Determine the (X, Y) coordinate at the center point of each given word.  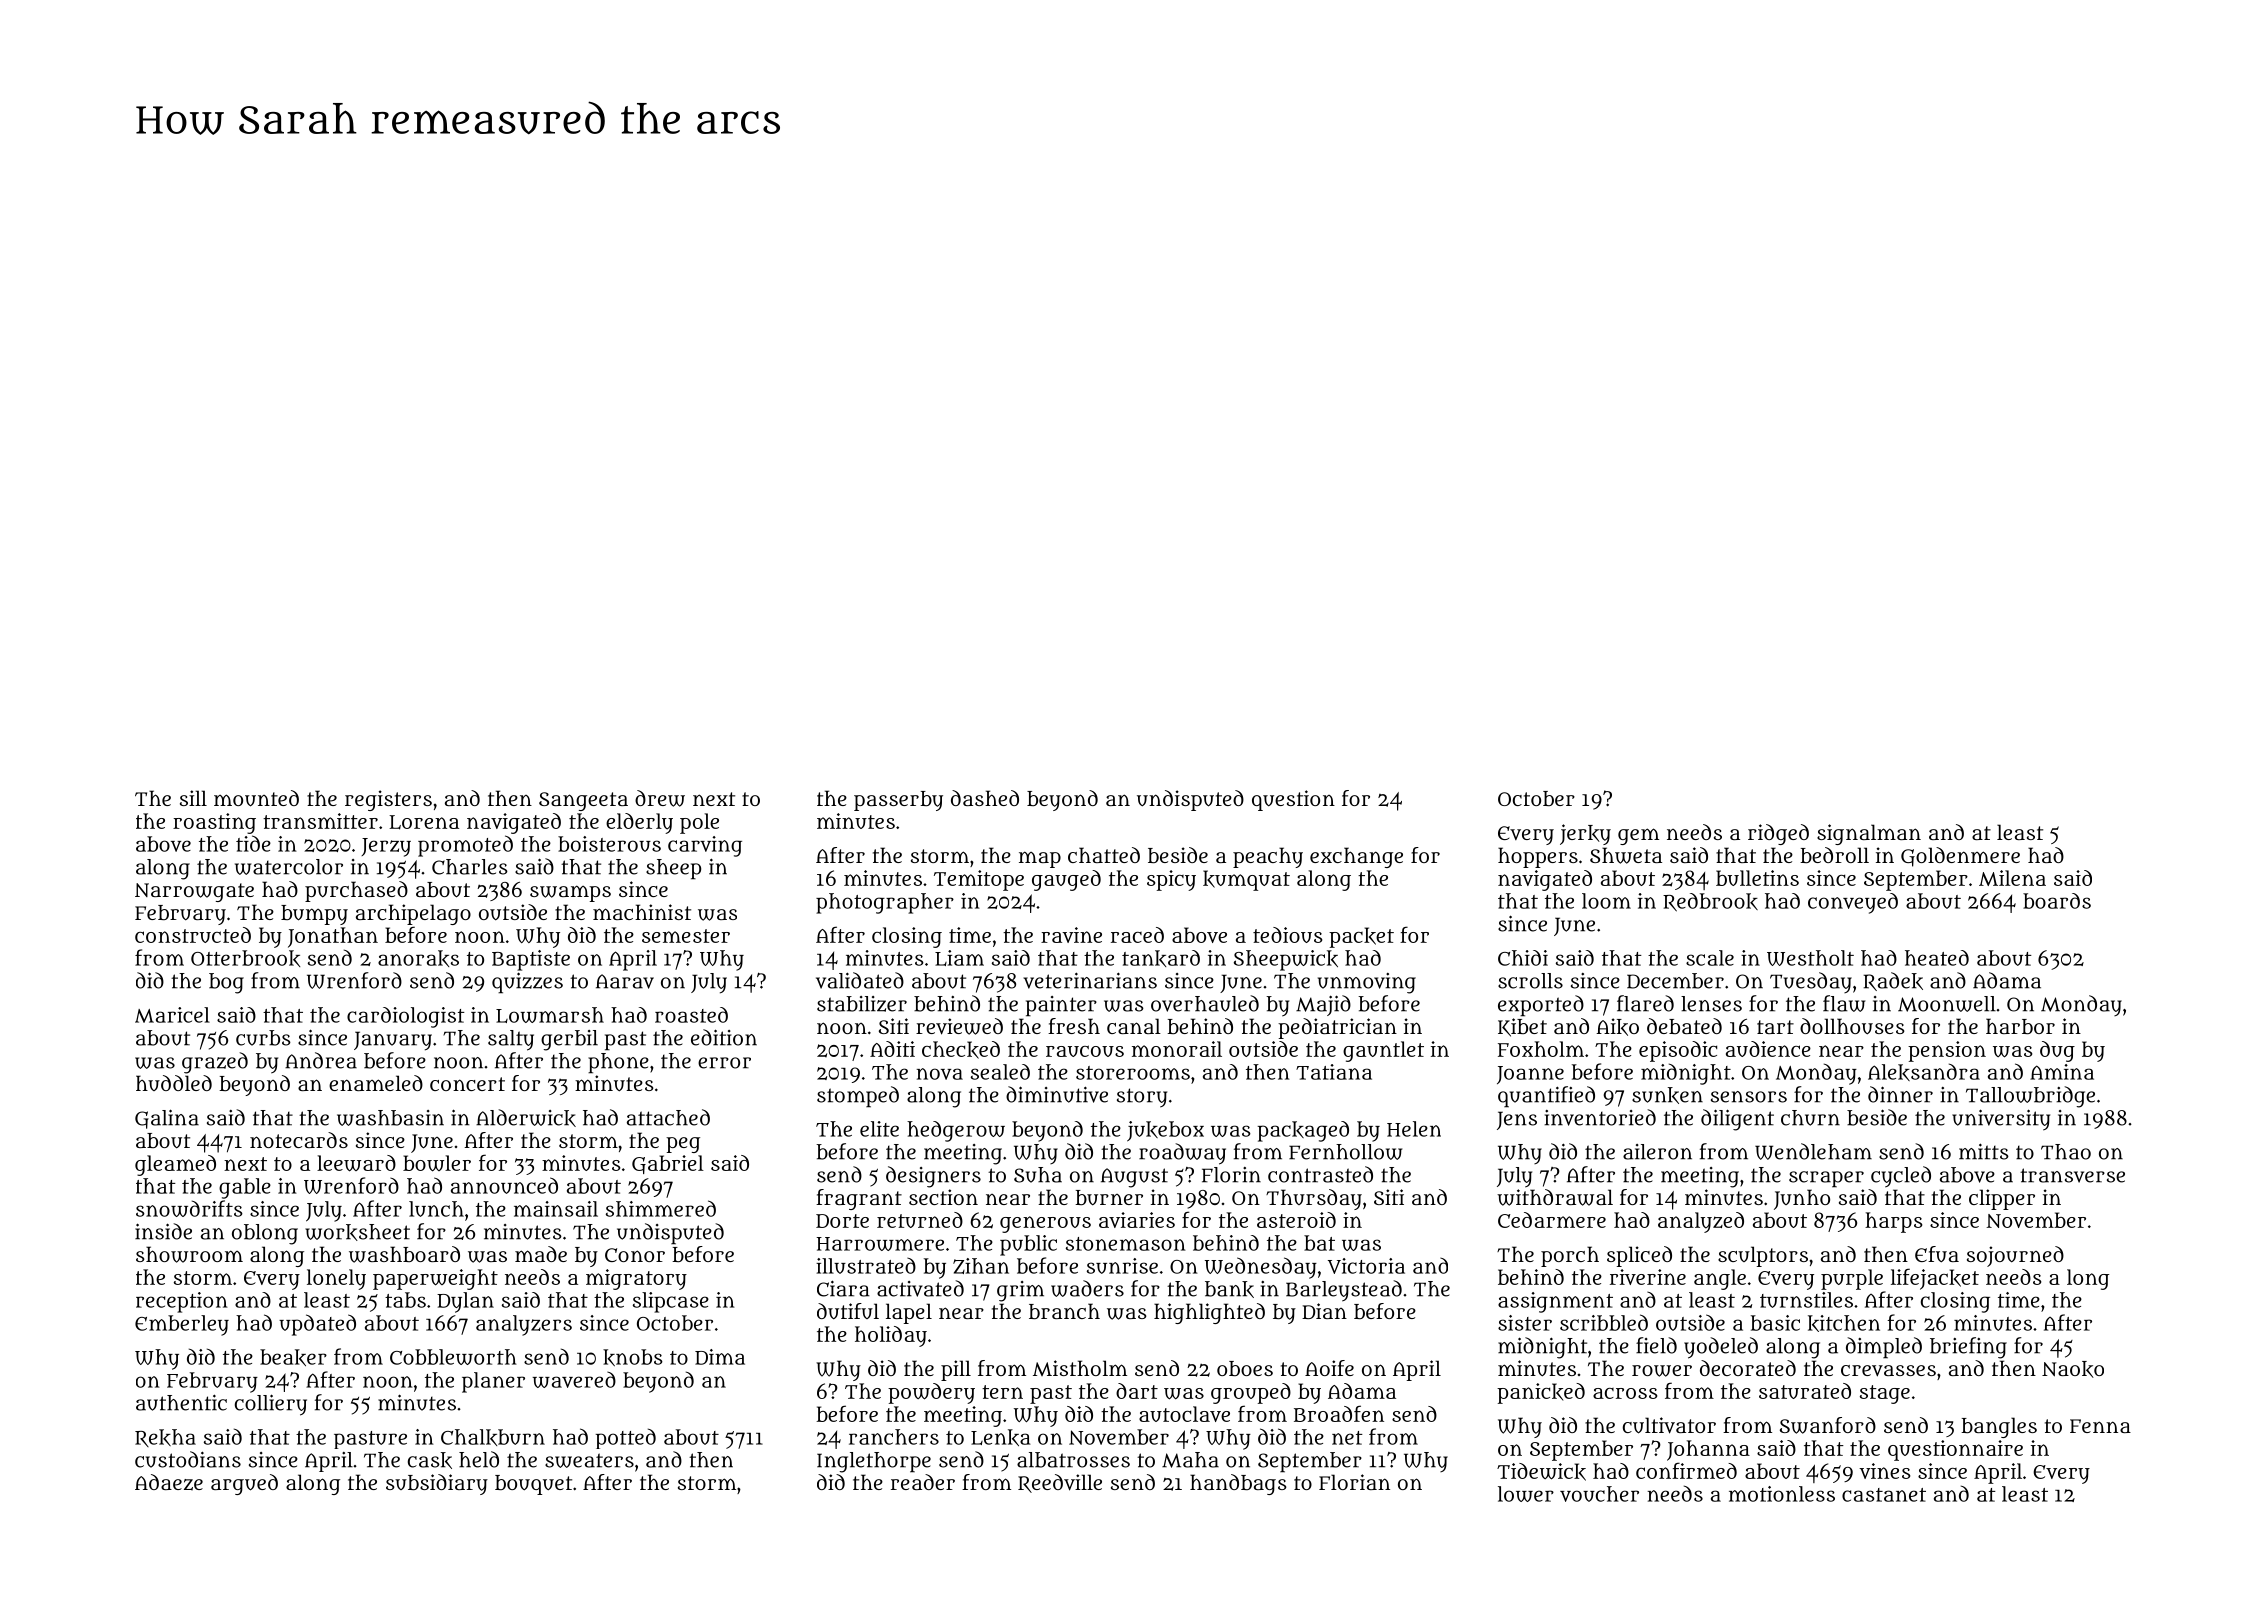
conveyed (1853, 903)
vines (1884, 1471)
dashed (985, 798)
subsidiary (437, 1484)
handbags (1238, 1484)
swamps (570, 893)
